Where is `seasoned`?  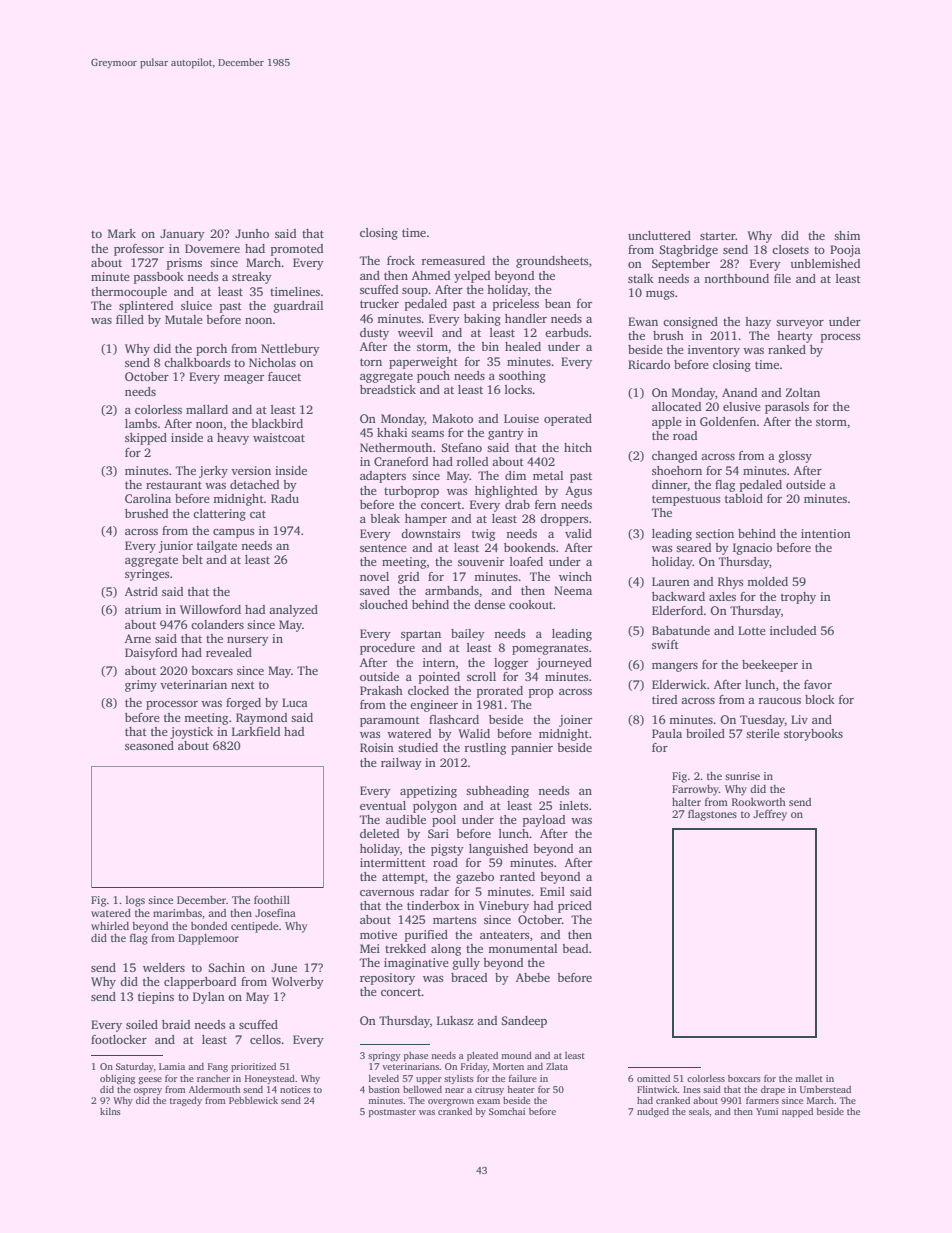 seasoned is located at coordinates (149, 745).
